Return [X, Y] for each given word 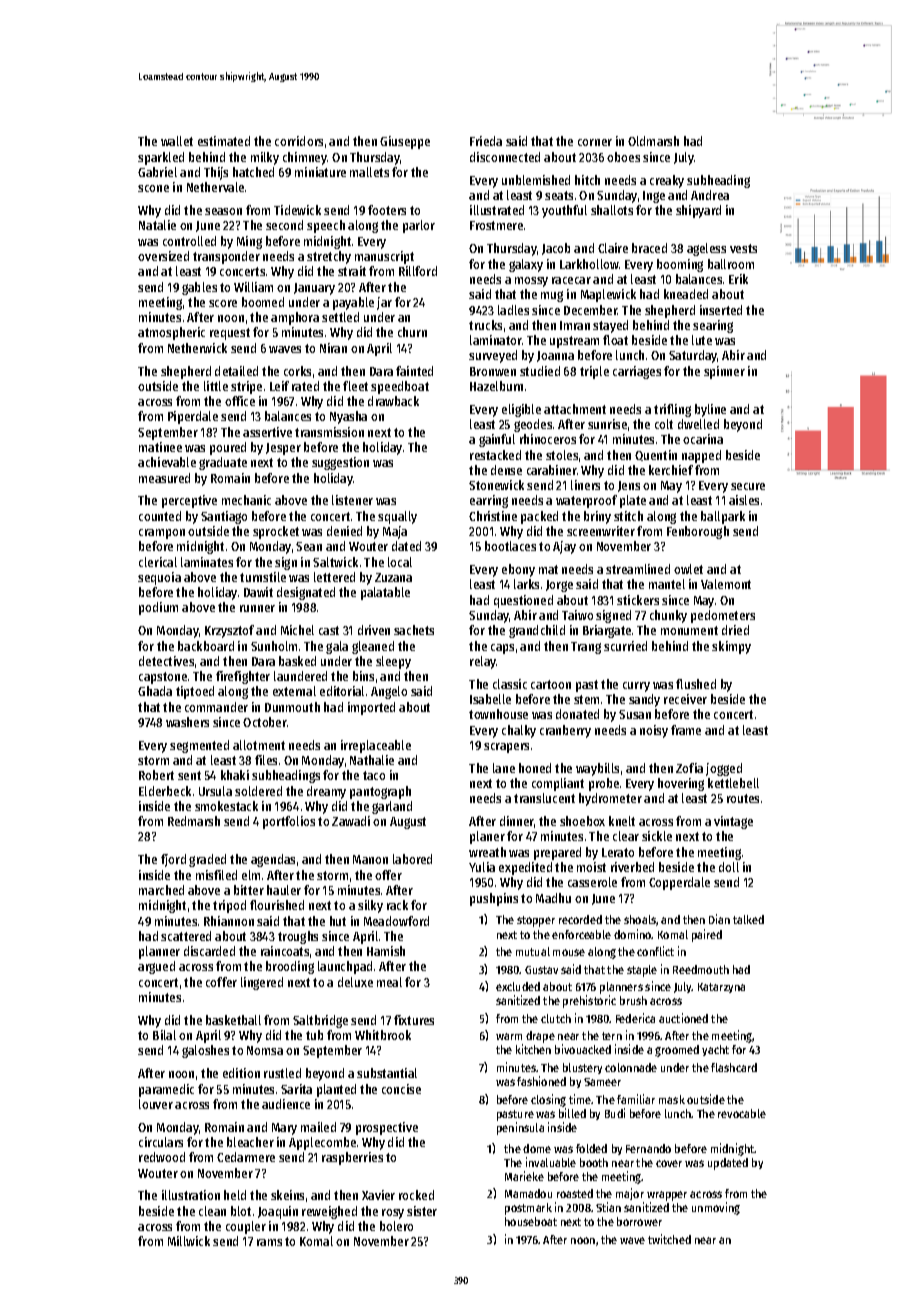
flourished [277, 905]
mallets [369, 172]
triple [594, 372]
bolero [396, 1226]
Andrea [710, 195]
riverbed [632, 867]
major [630, 1194]
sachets [414, 630]
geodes [533, 425]
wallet [177, 141]
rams [269, 1242]
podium [158, 608]
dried [735, 630]
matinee [160, 447]
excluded [518, 986]
